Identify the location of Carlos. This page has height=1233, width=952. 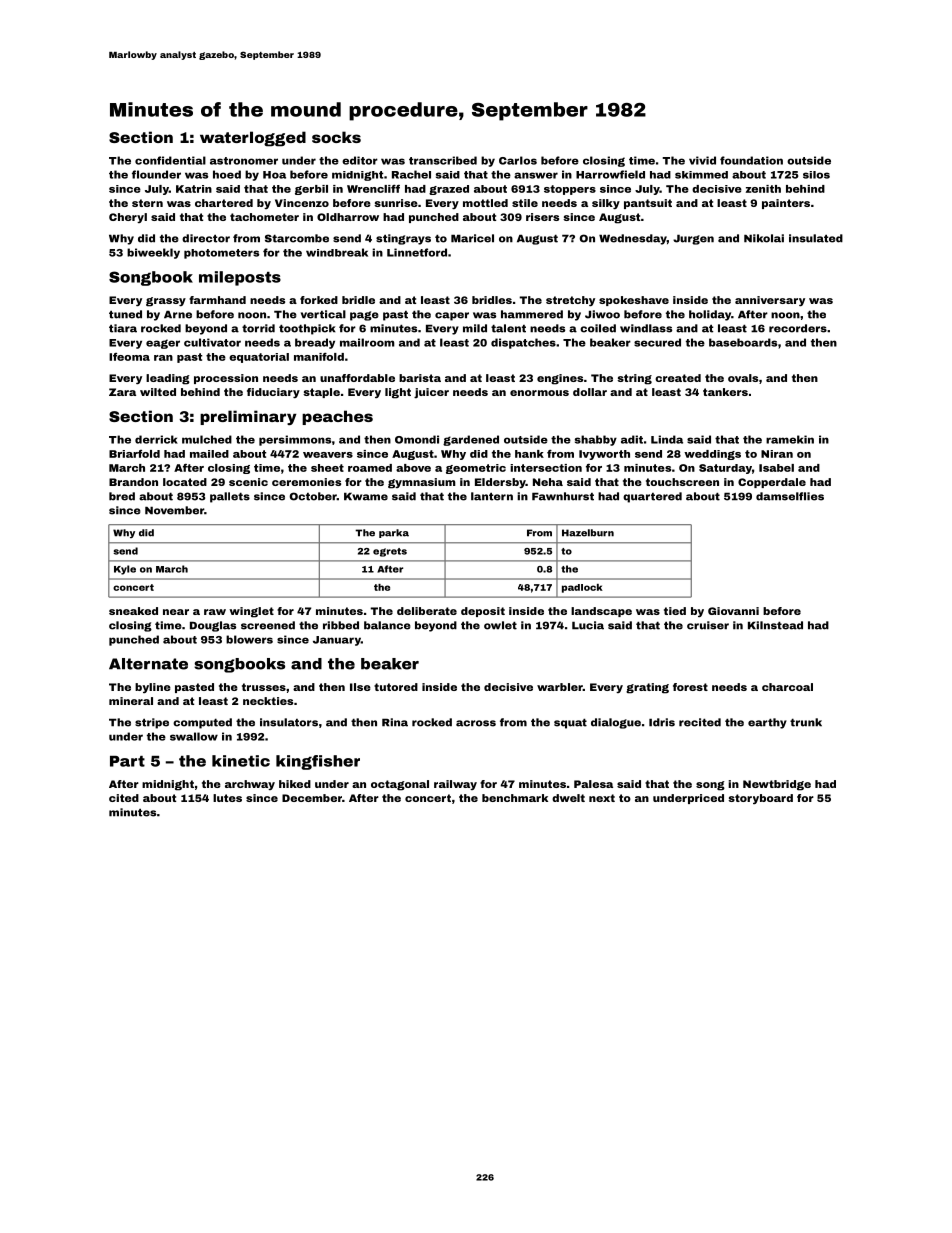
(518, 160).
